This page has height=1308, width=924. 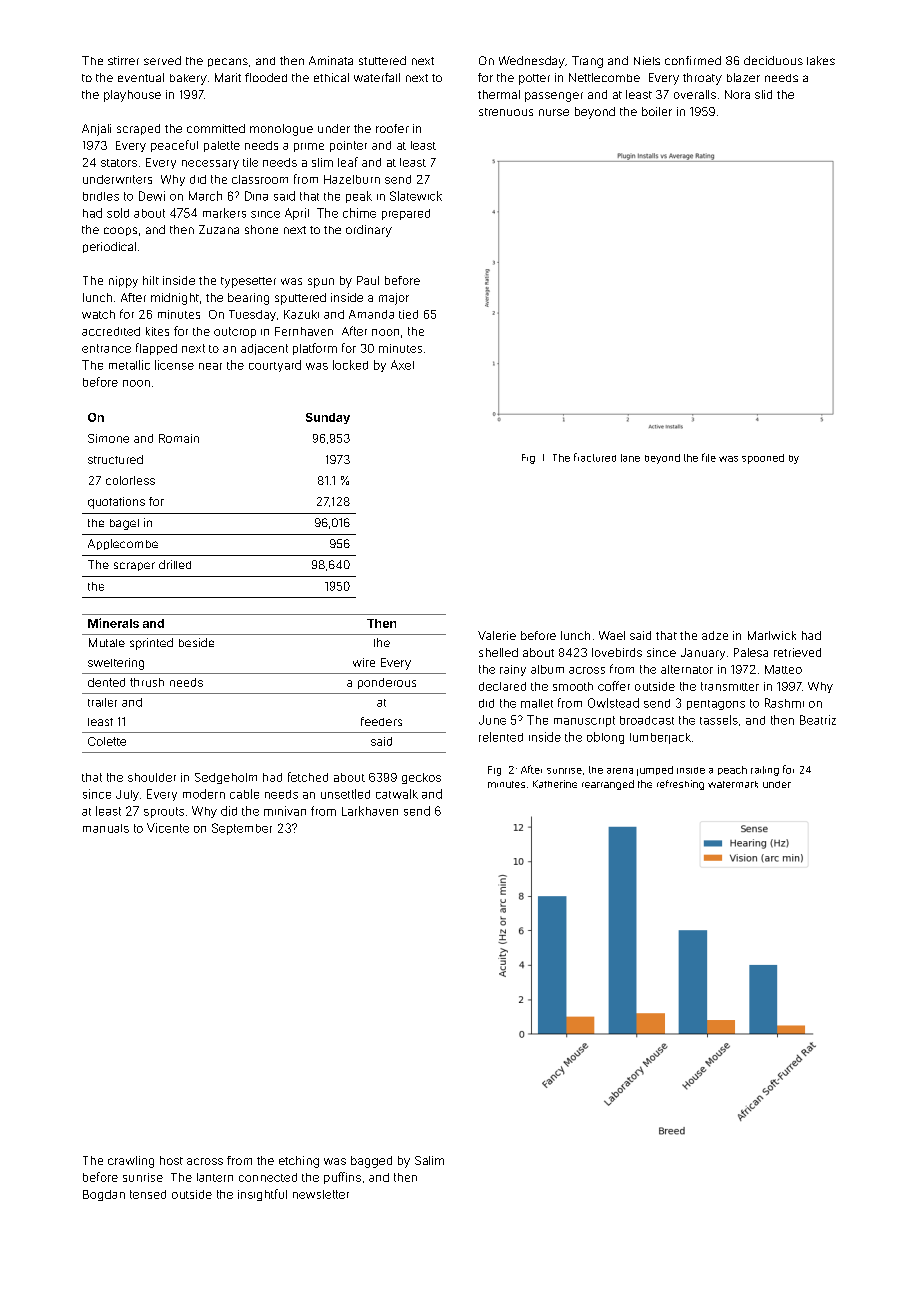 What do you see at coordinates (382, 60) in the page?
I see `stuttered` at bounding box center [382, 60].
